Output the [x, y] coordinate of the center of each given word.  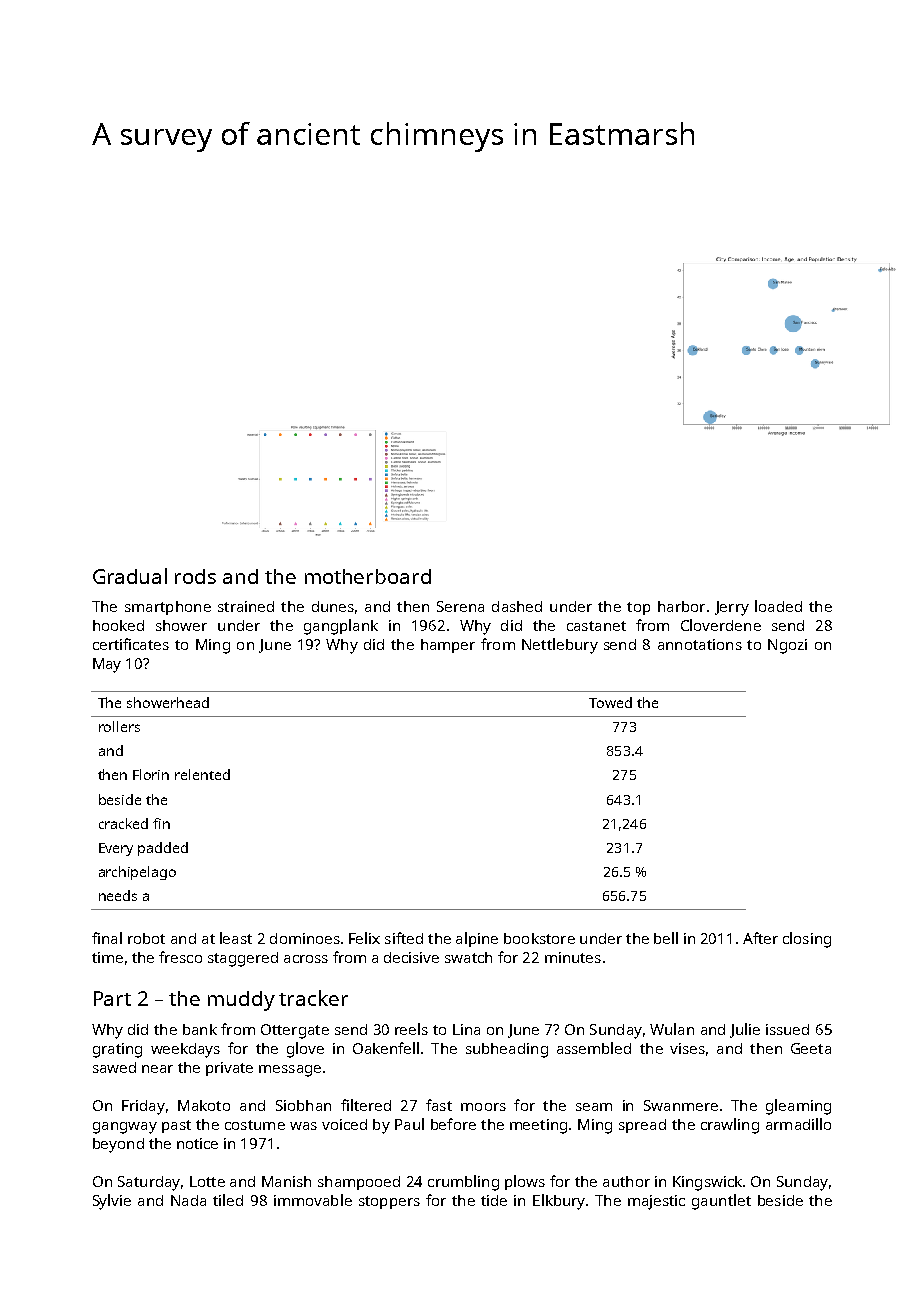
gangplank [341, 627]
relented [202, 774]
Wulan [672, 1029]
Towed [610, 702]
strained [246, 606]
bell [666, 938]
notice [197, 1143]
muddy [241, 1001]
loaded [778, 606]
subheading [507, 1050]
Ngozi [787, 646]
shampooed [359, 1183]
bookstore [539, 938]
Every [116, 849]
